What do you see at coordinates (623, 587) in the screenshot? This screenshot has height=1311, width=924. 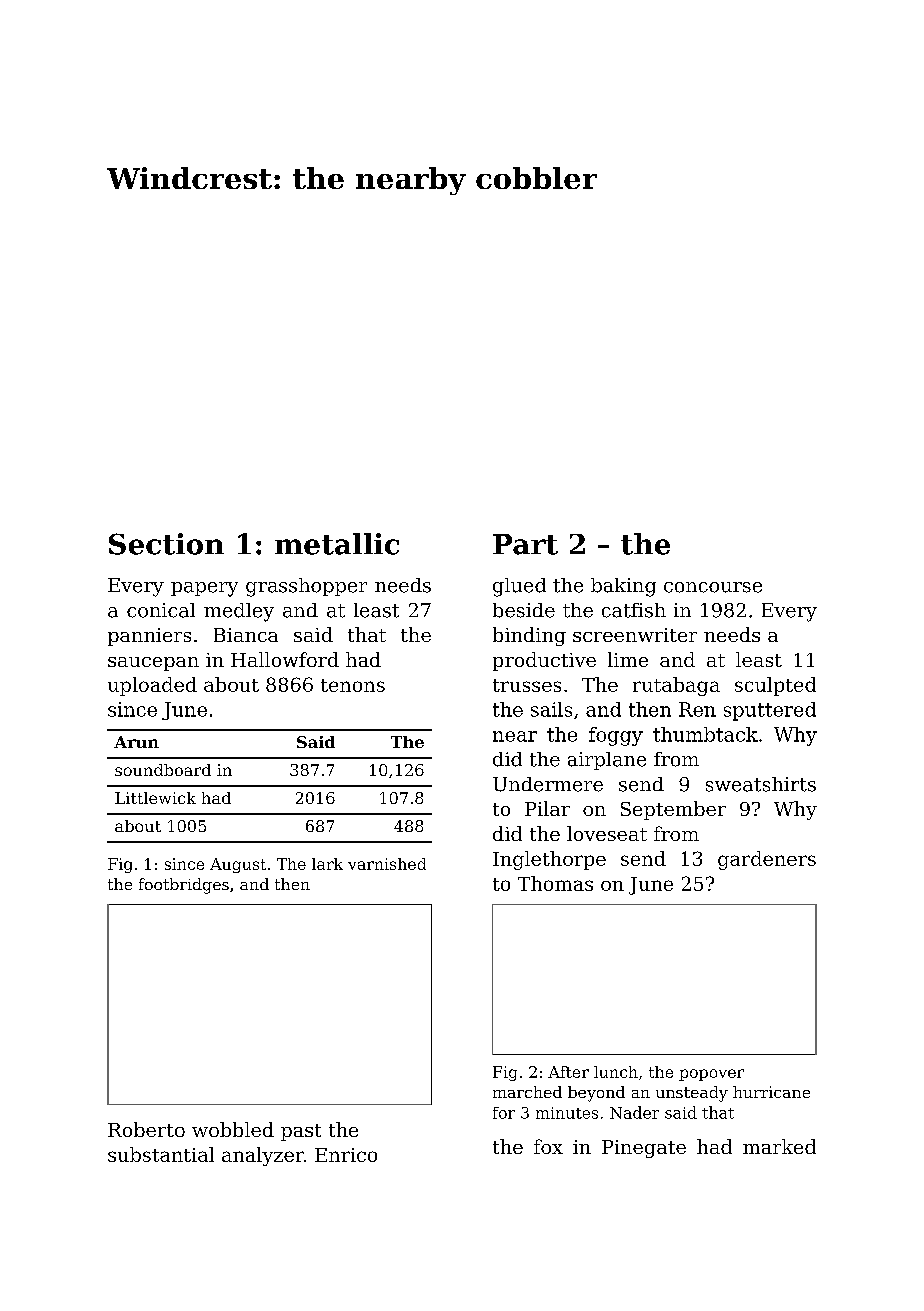 I see `baking` at bounding box center [623, 587].
